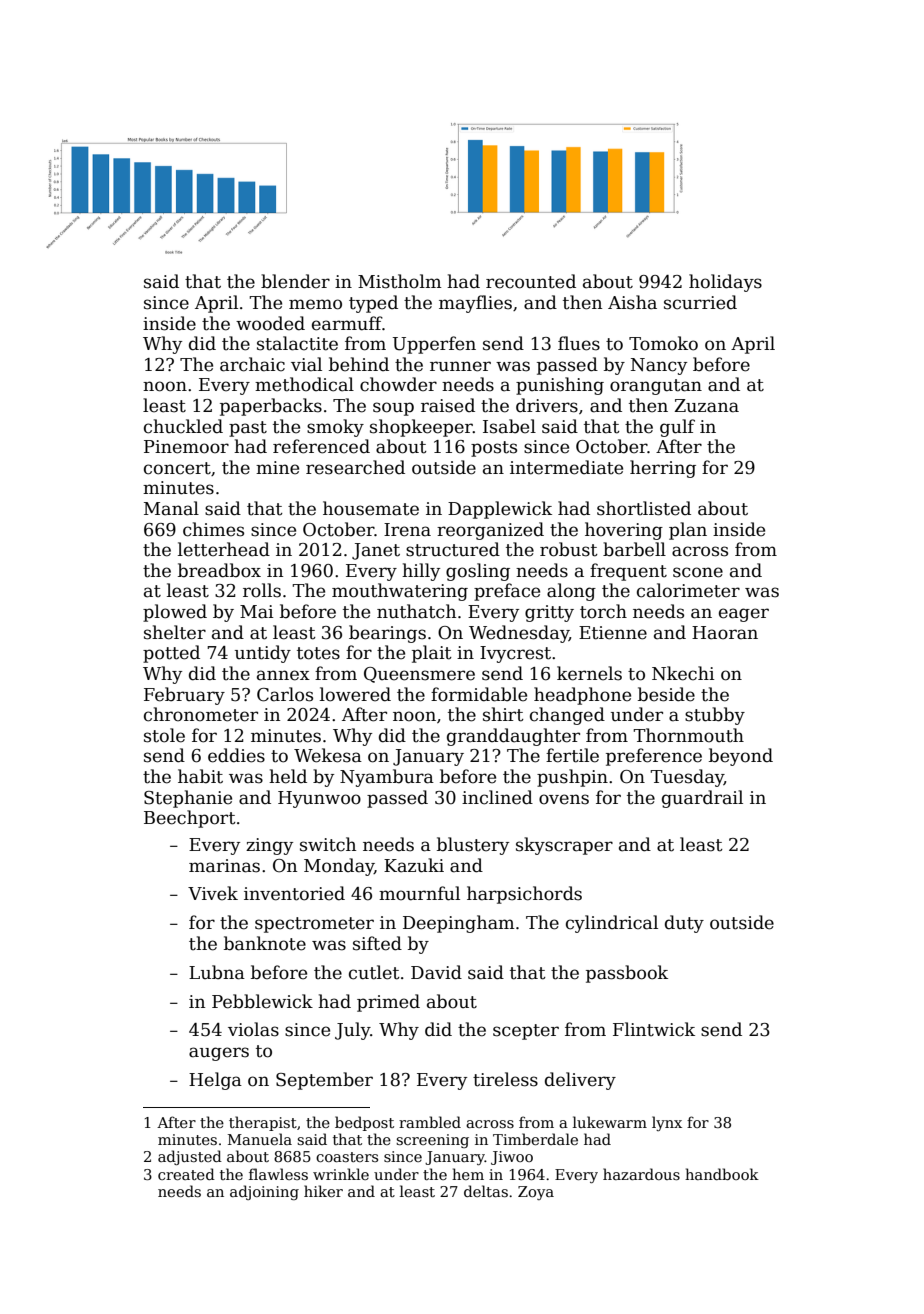 This image has height=1314, width=924. What do you see at coordinates (475, 304) in the image?
I see `mayflies` at bounding box center [475, 304].
